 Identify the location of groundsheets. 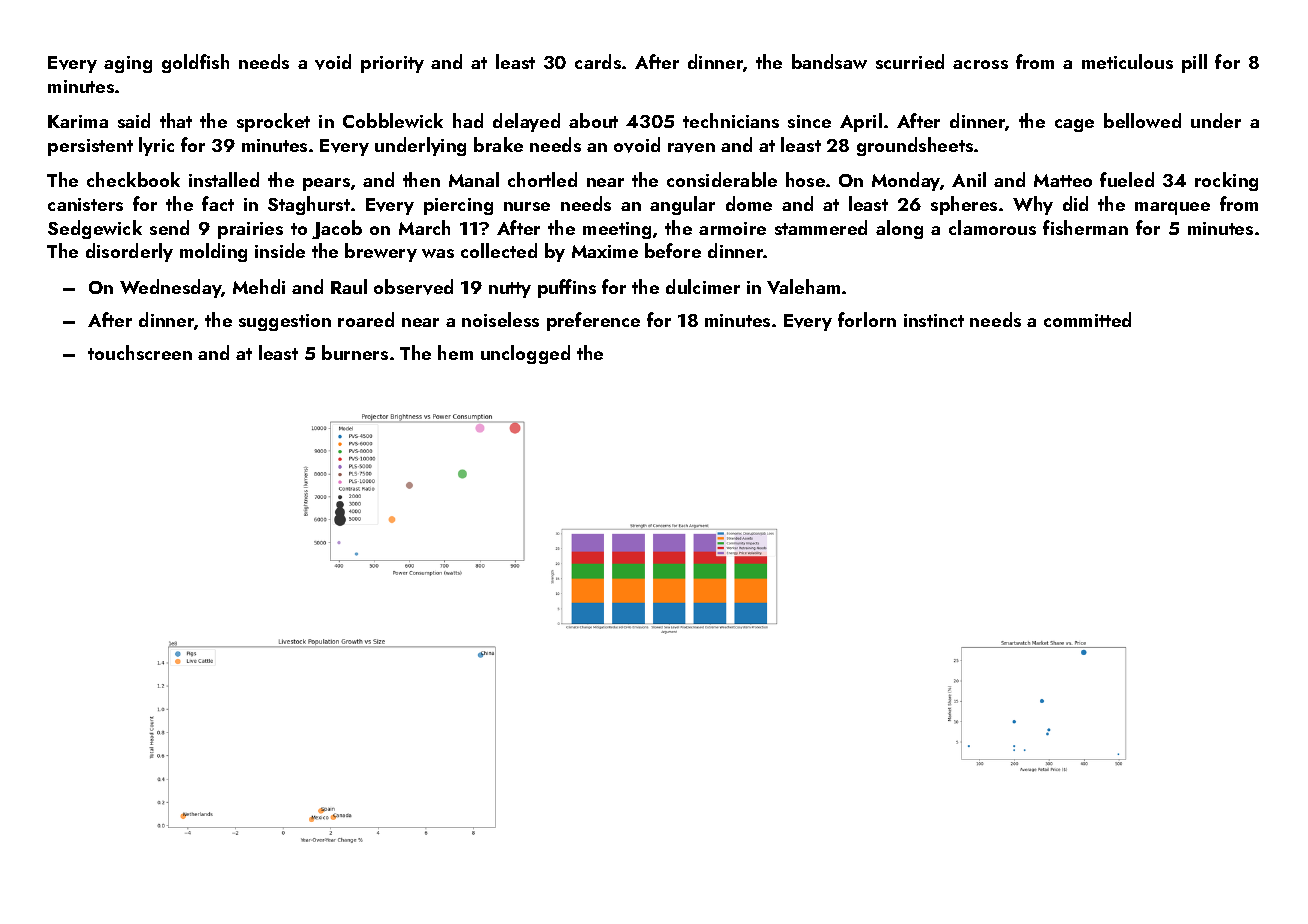
(915, 146).
